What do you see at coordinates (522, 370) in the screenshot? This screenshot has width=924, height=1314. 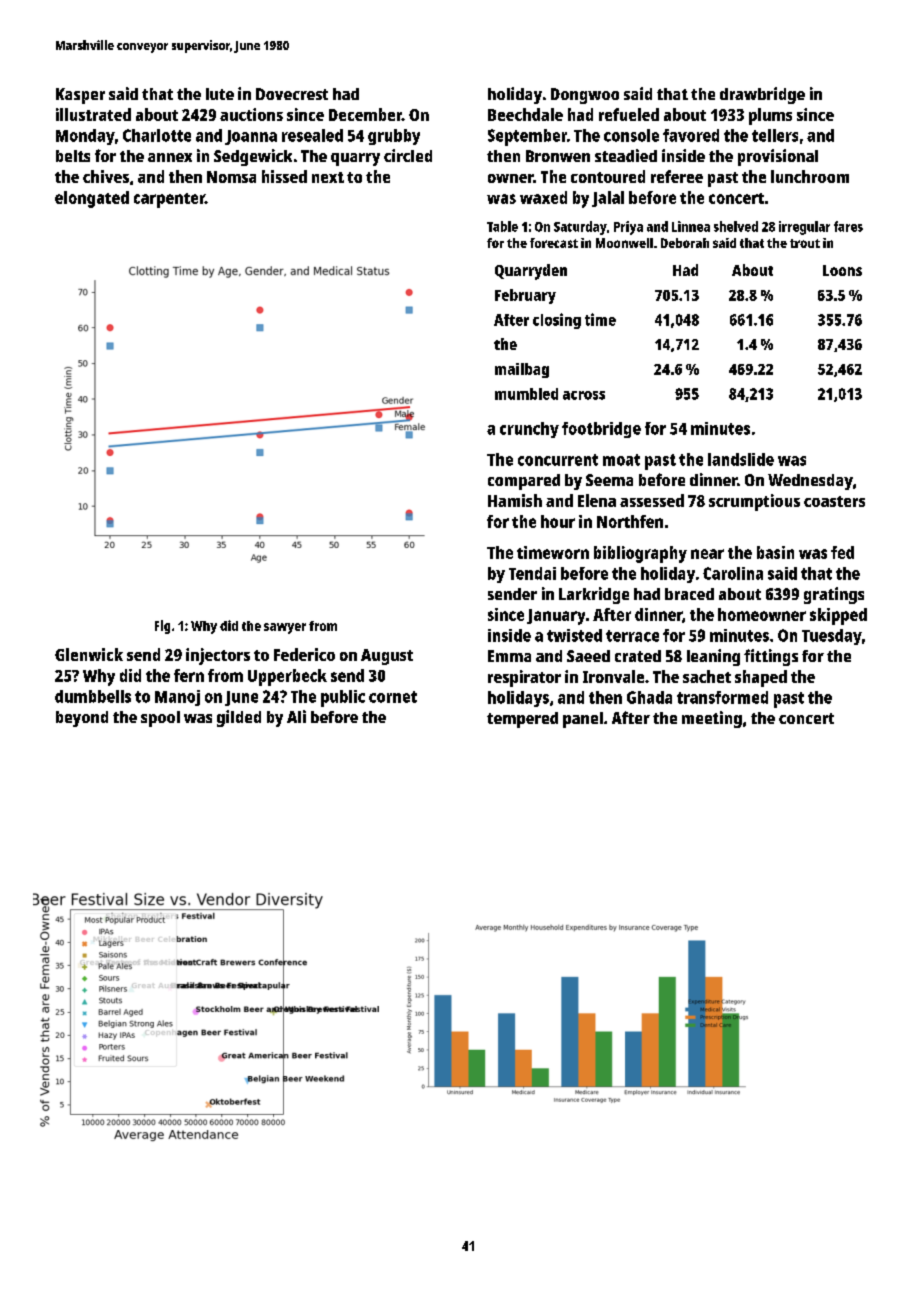 I see `mailbag` at bounding box center [522, 370].
